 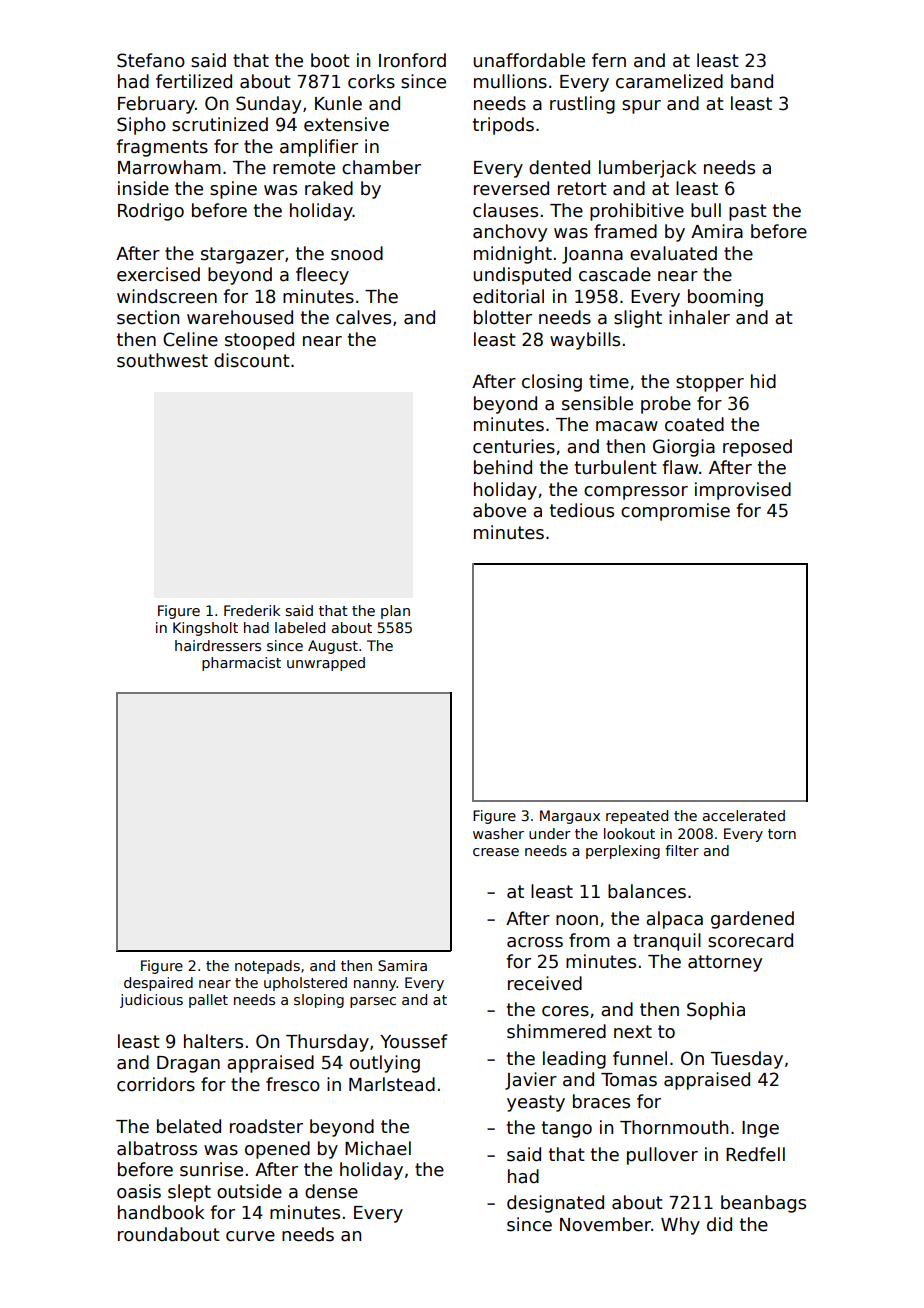 I want to click on did, so click(x=719, y=1224).
